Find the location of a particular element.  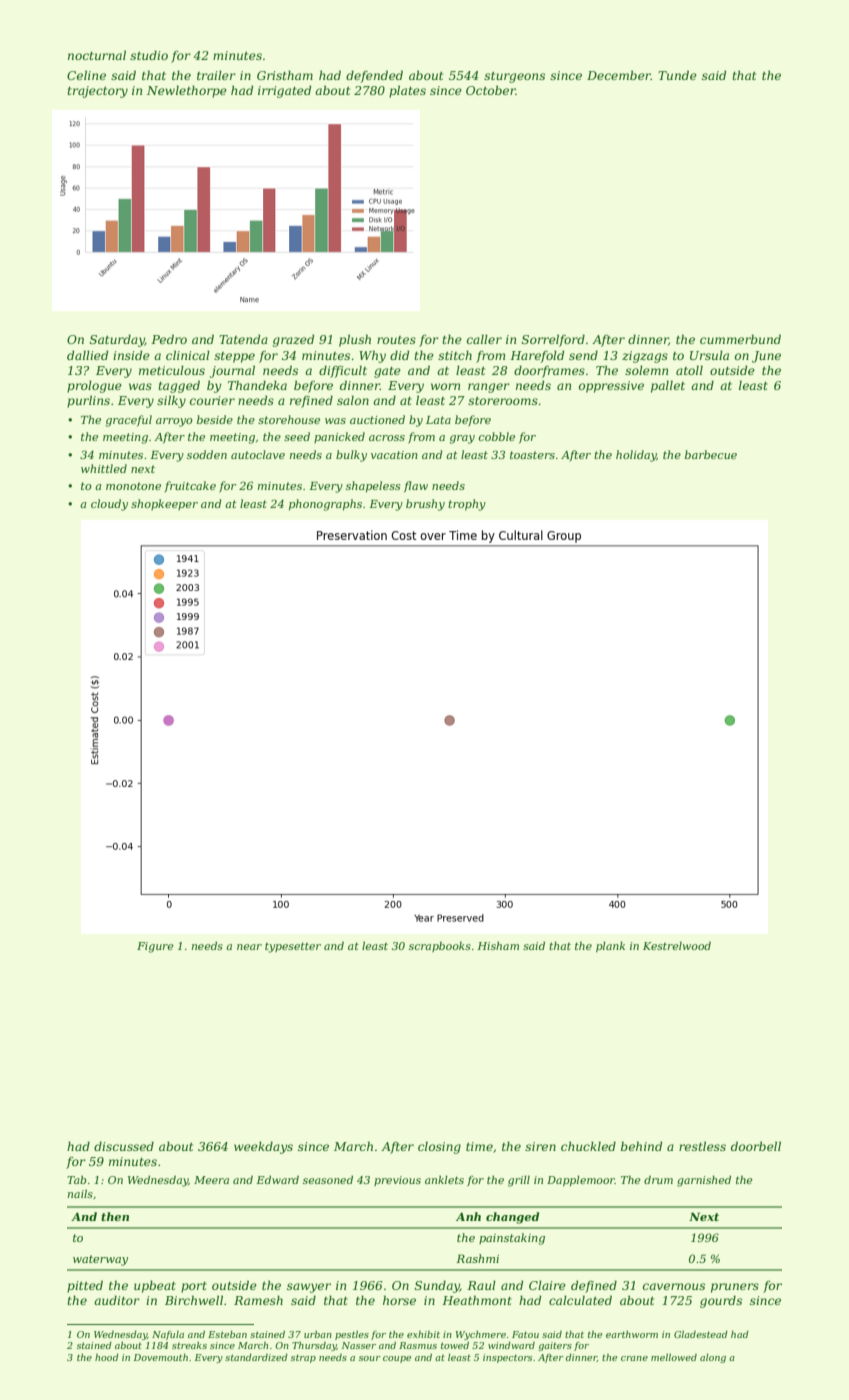

whittled is located at coordinates (104, 468).
